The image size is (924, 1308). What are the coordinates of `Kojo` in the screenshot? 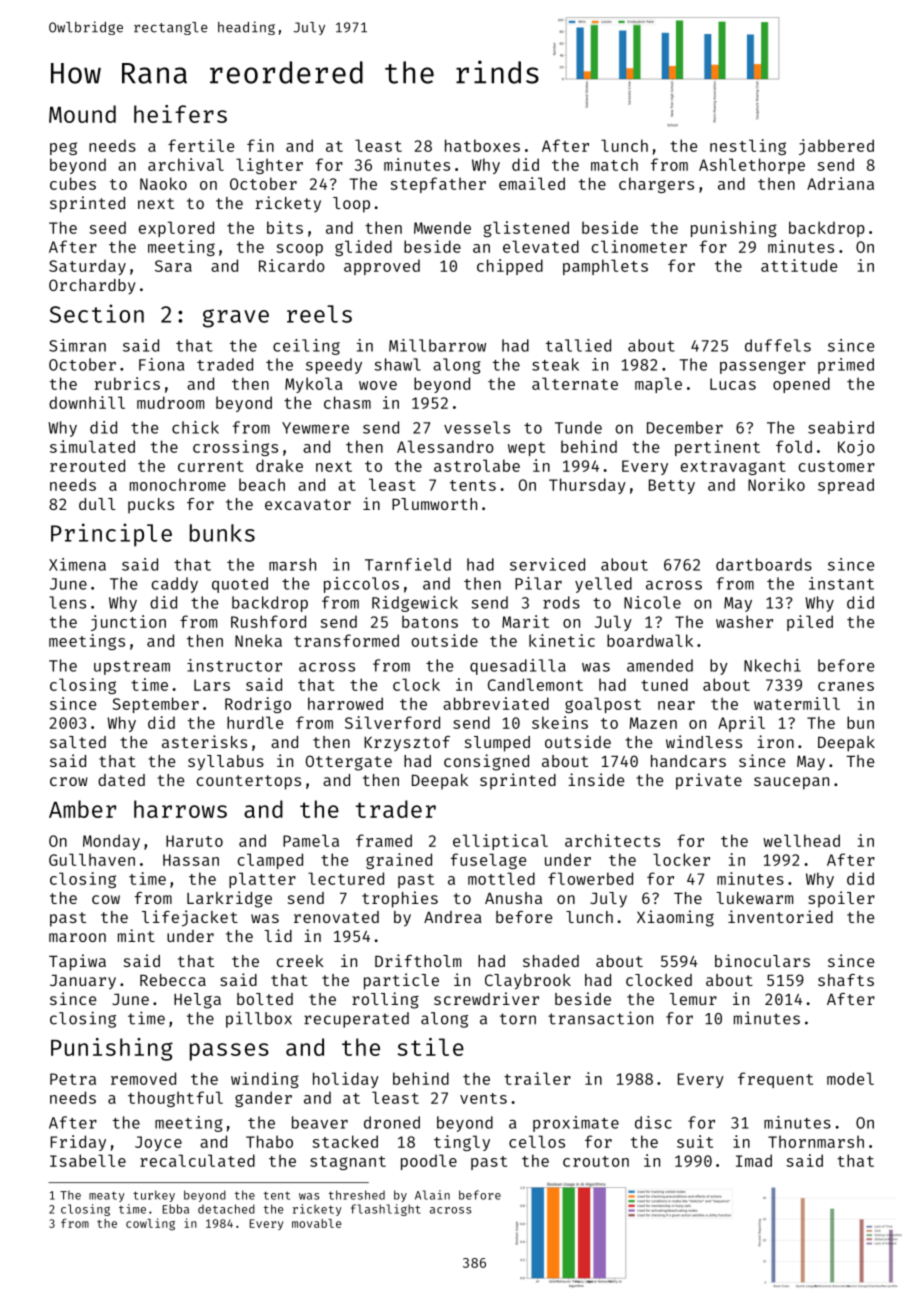 It's located at (856, 448).
